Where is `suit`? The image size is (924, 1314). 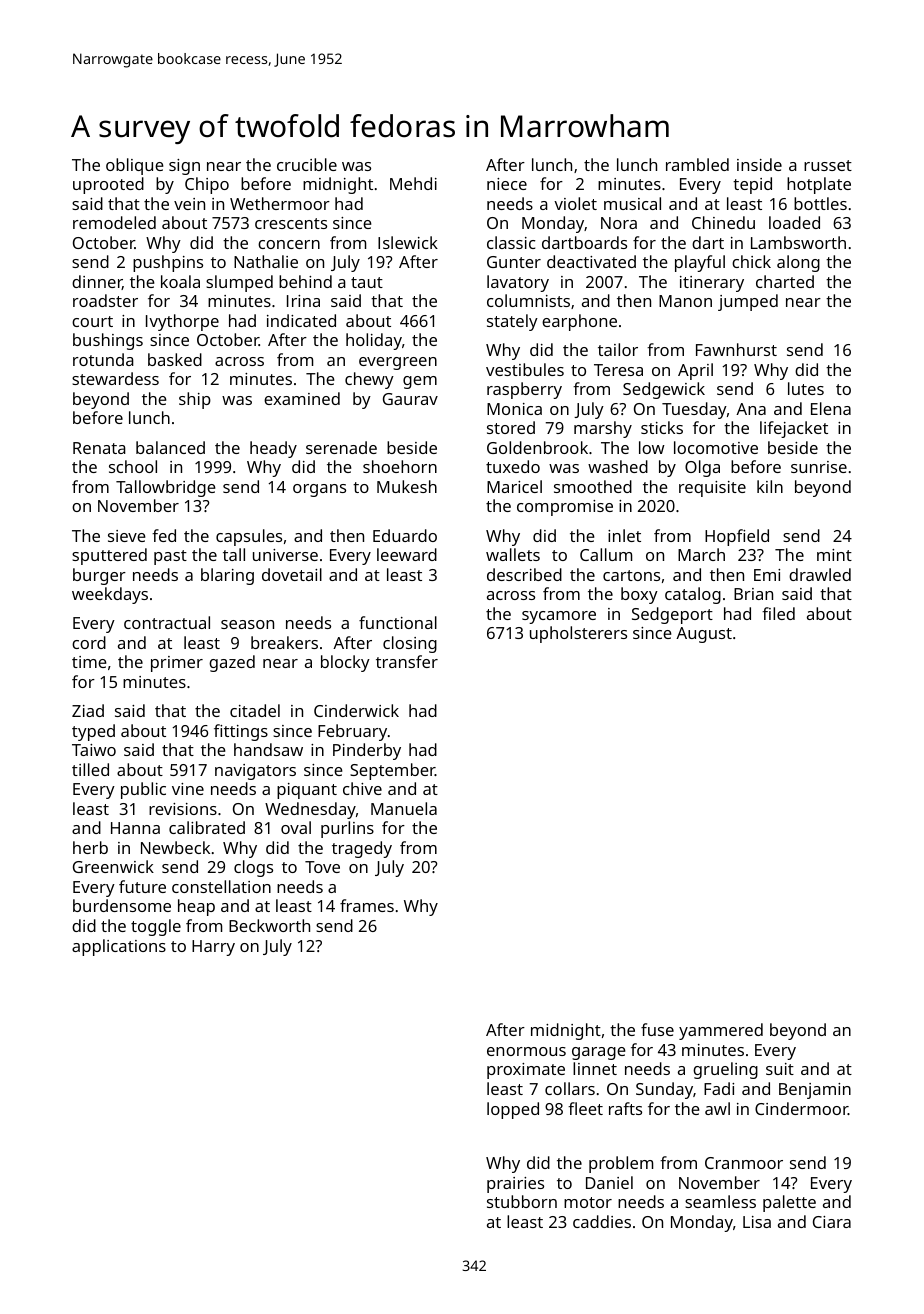
suit is located at coordinates (780, 1069).
